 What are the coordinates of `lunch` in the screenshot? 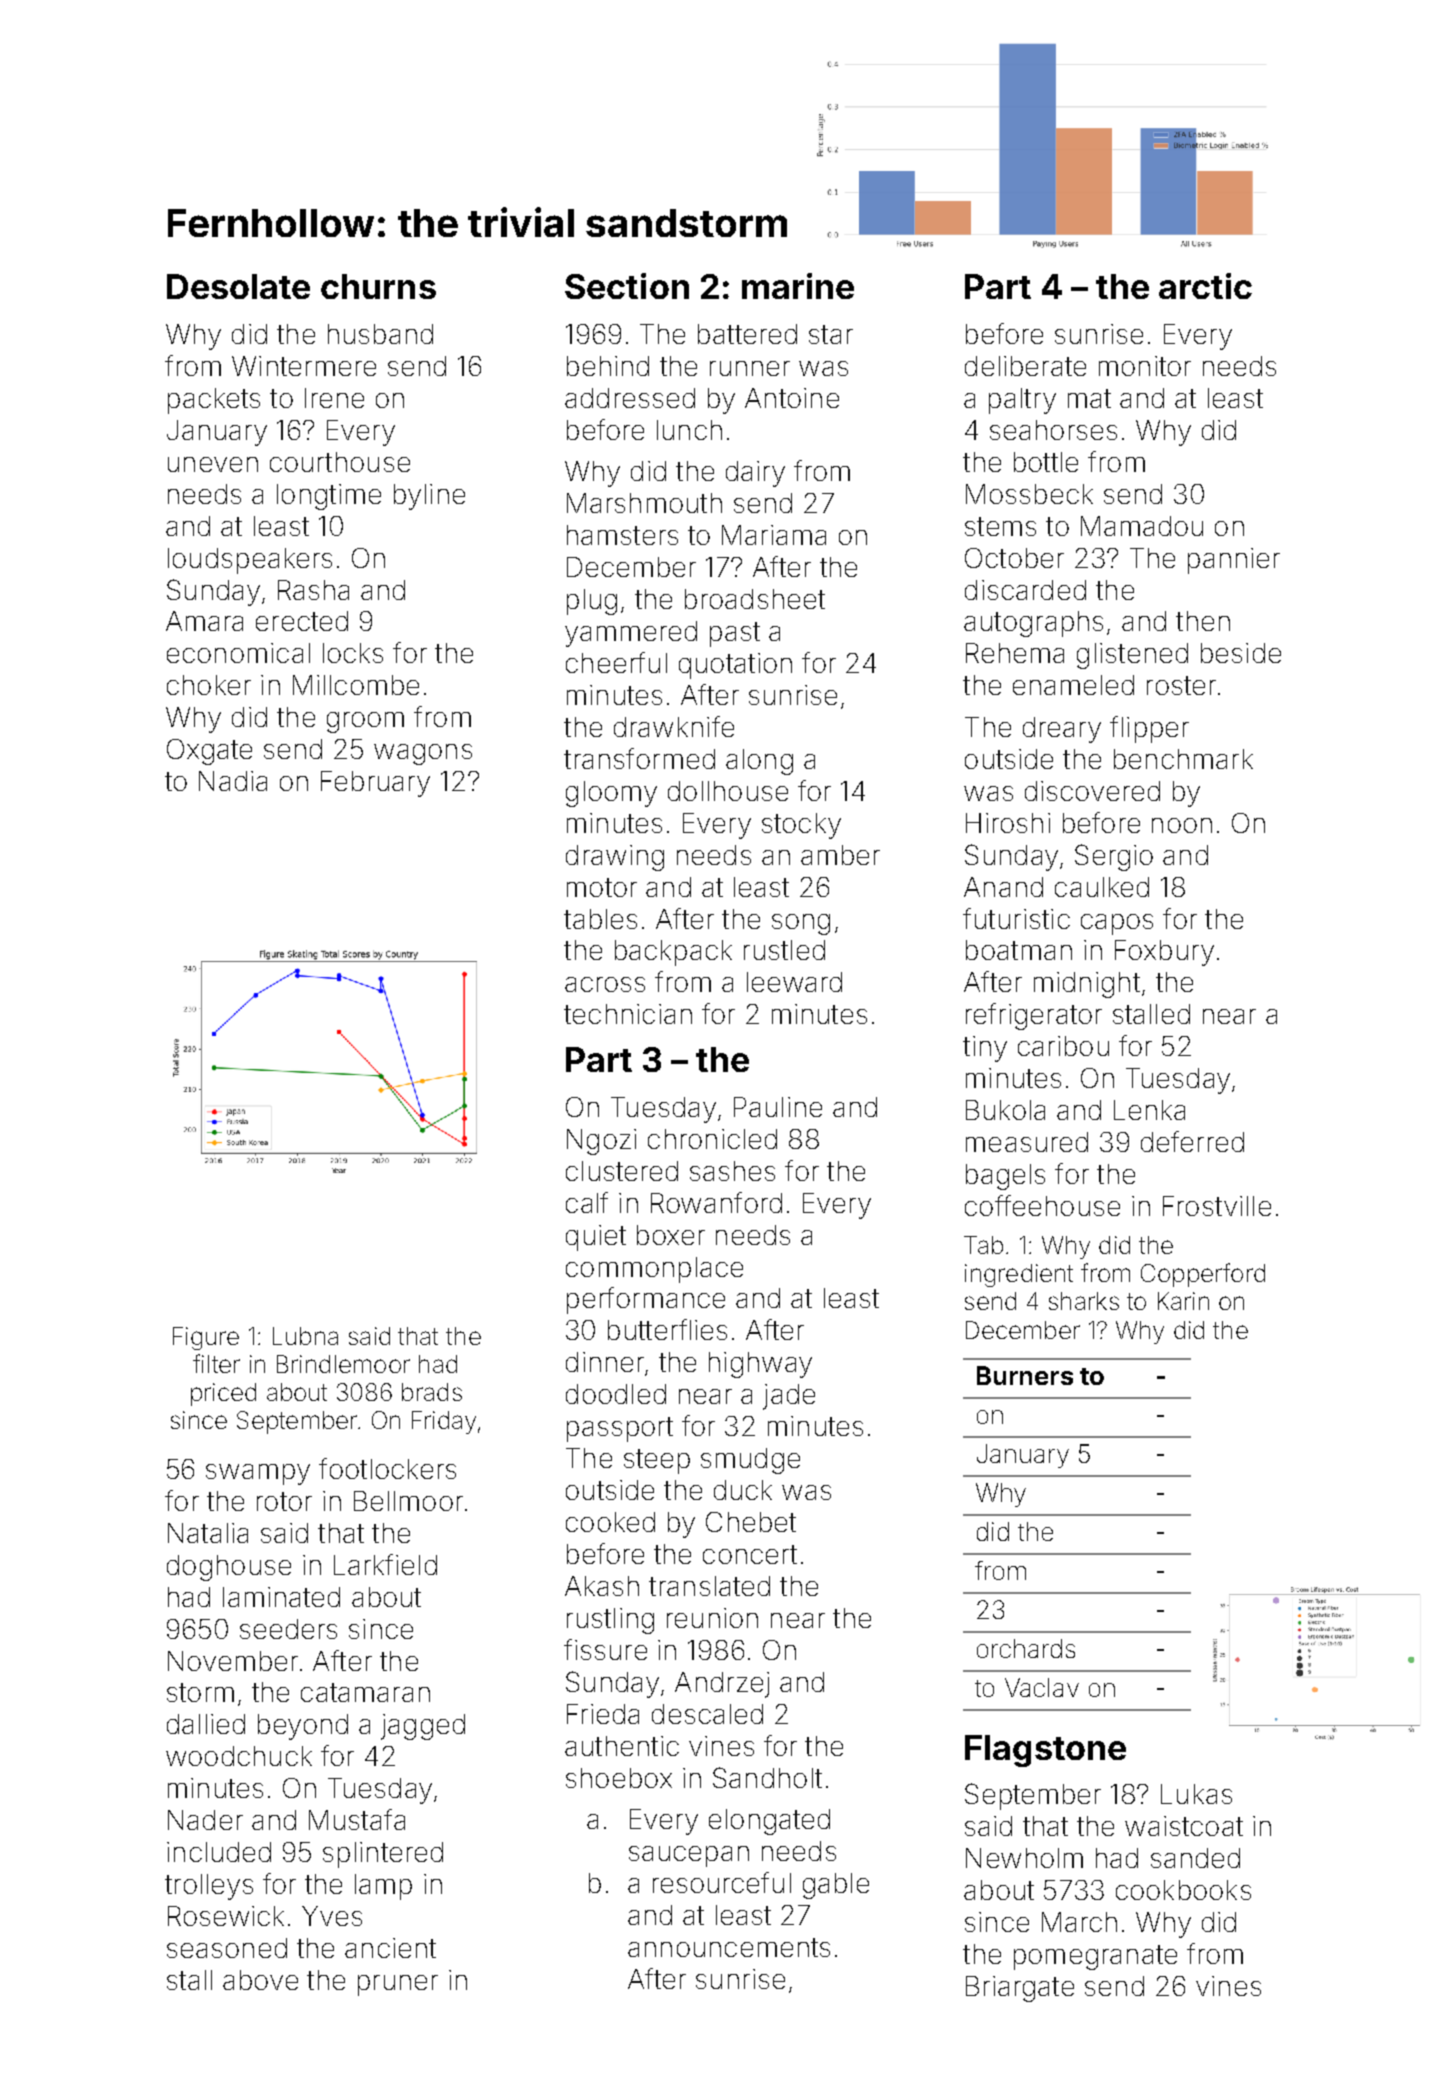 It's located at (689, 430).
